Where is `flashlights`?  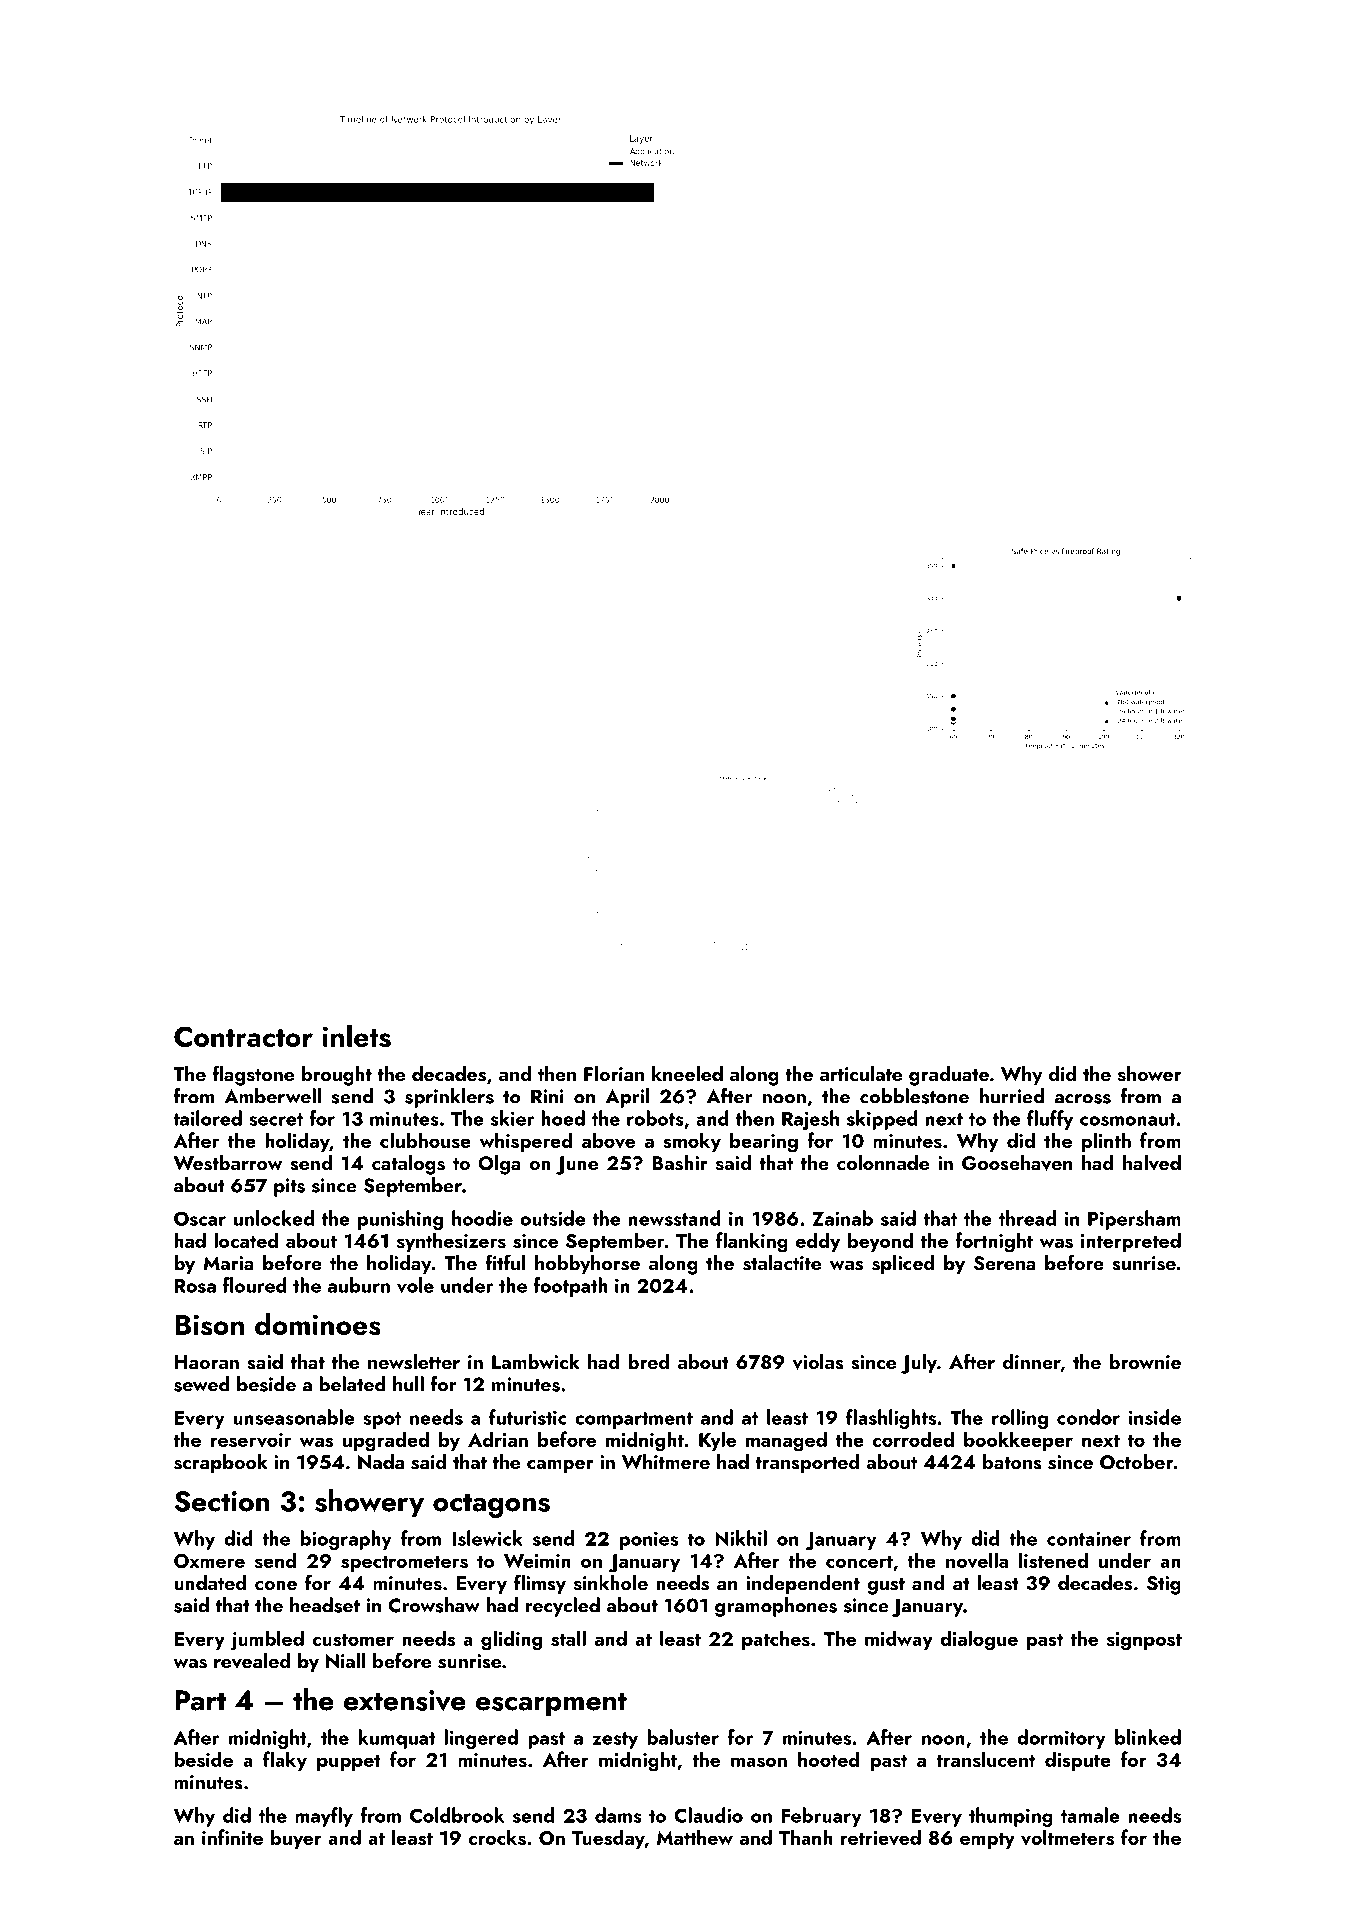
flashlights is located at coordinates (891, 1419).
